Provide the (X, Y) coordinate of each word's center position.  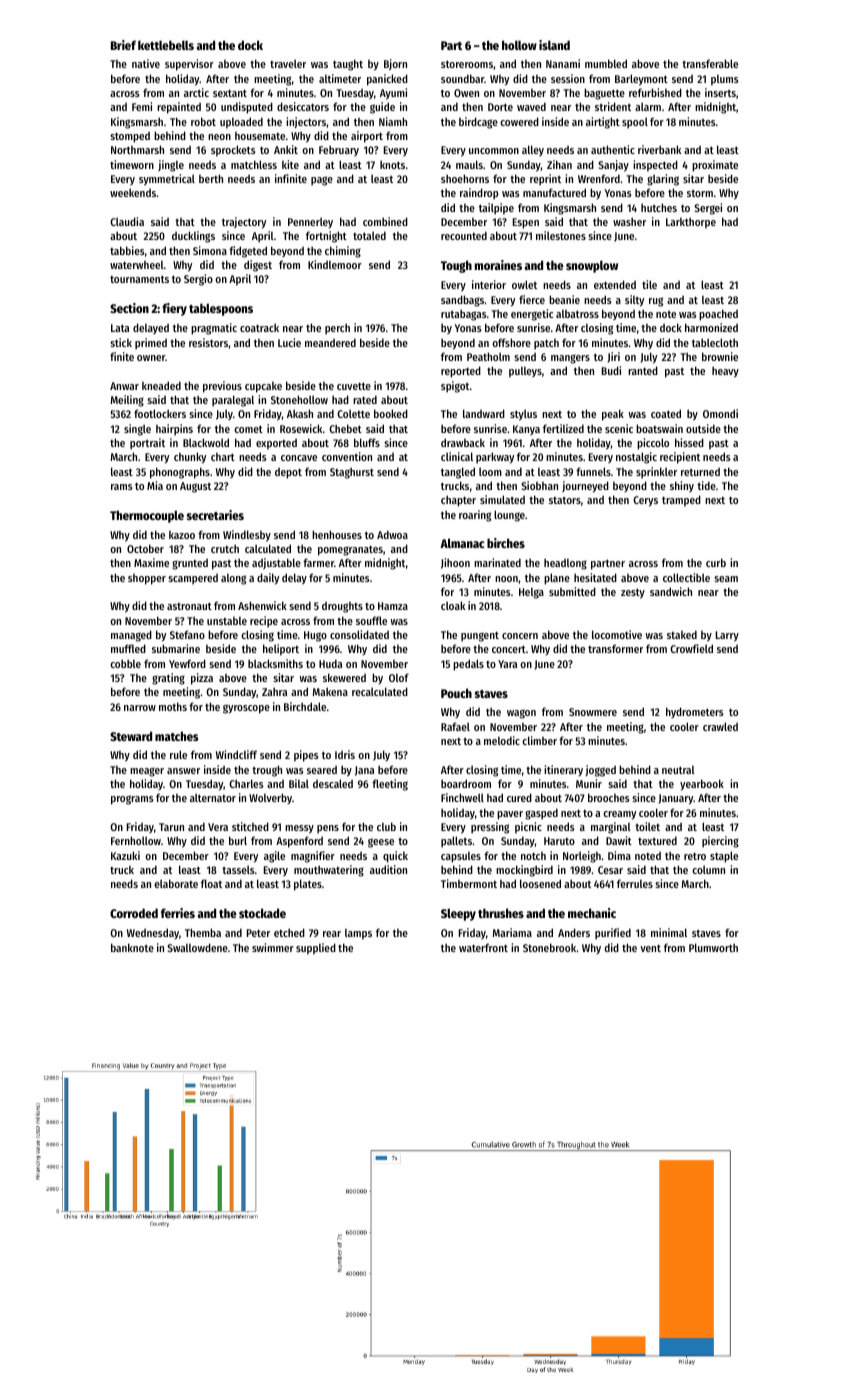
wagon (521, 714)
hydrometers (695, 712)
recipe (264, 622)
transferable (710, 63)
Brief (123, 45)
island (554, 45)
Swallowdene (197, 947)
